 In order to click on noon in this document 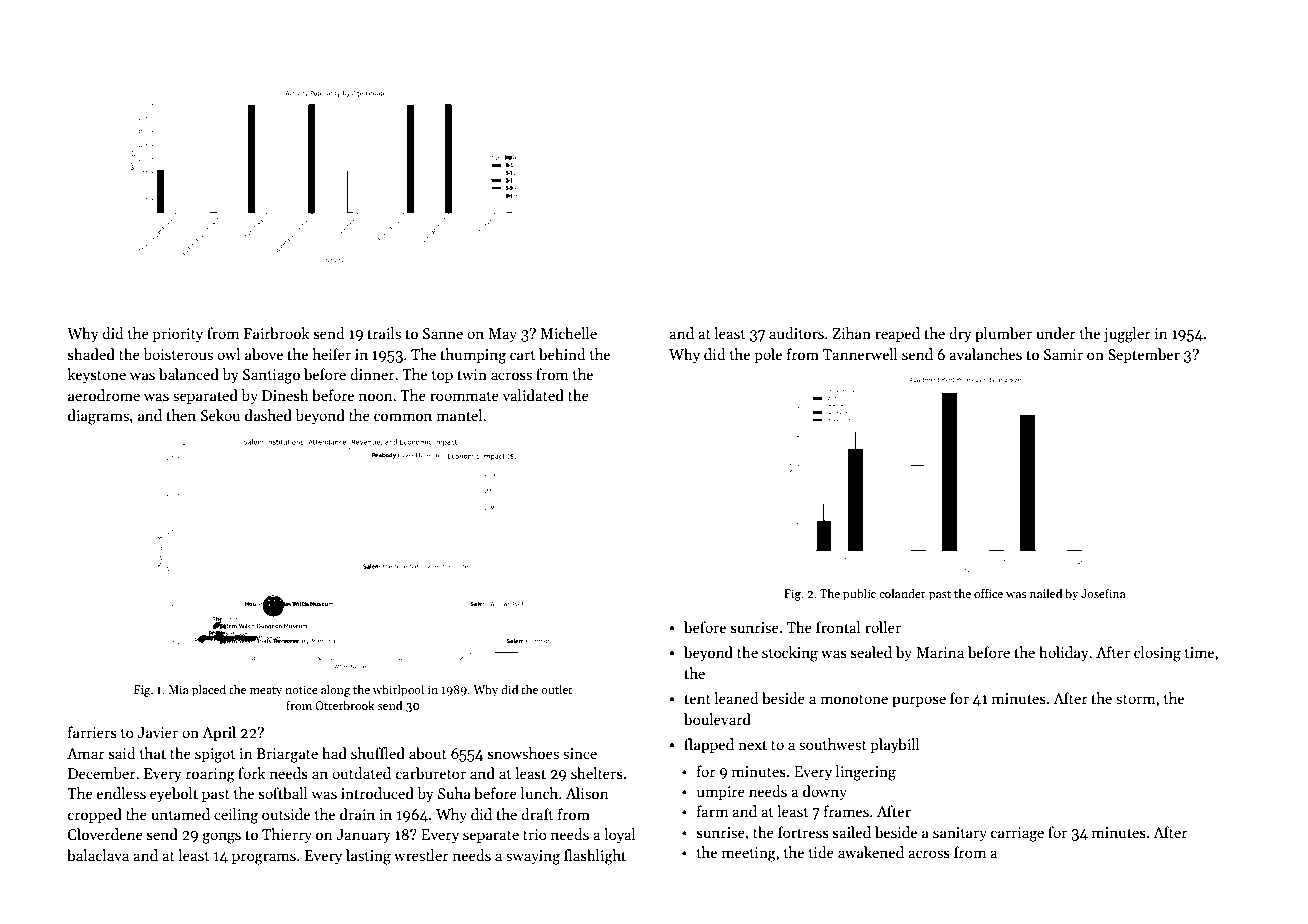, I will do `click(376, 397)`.
